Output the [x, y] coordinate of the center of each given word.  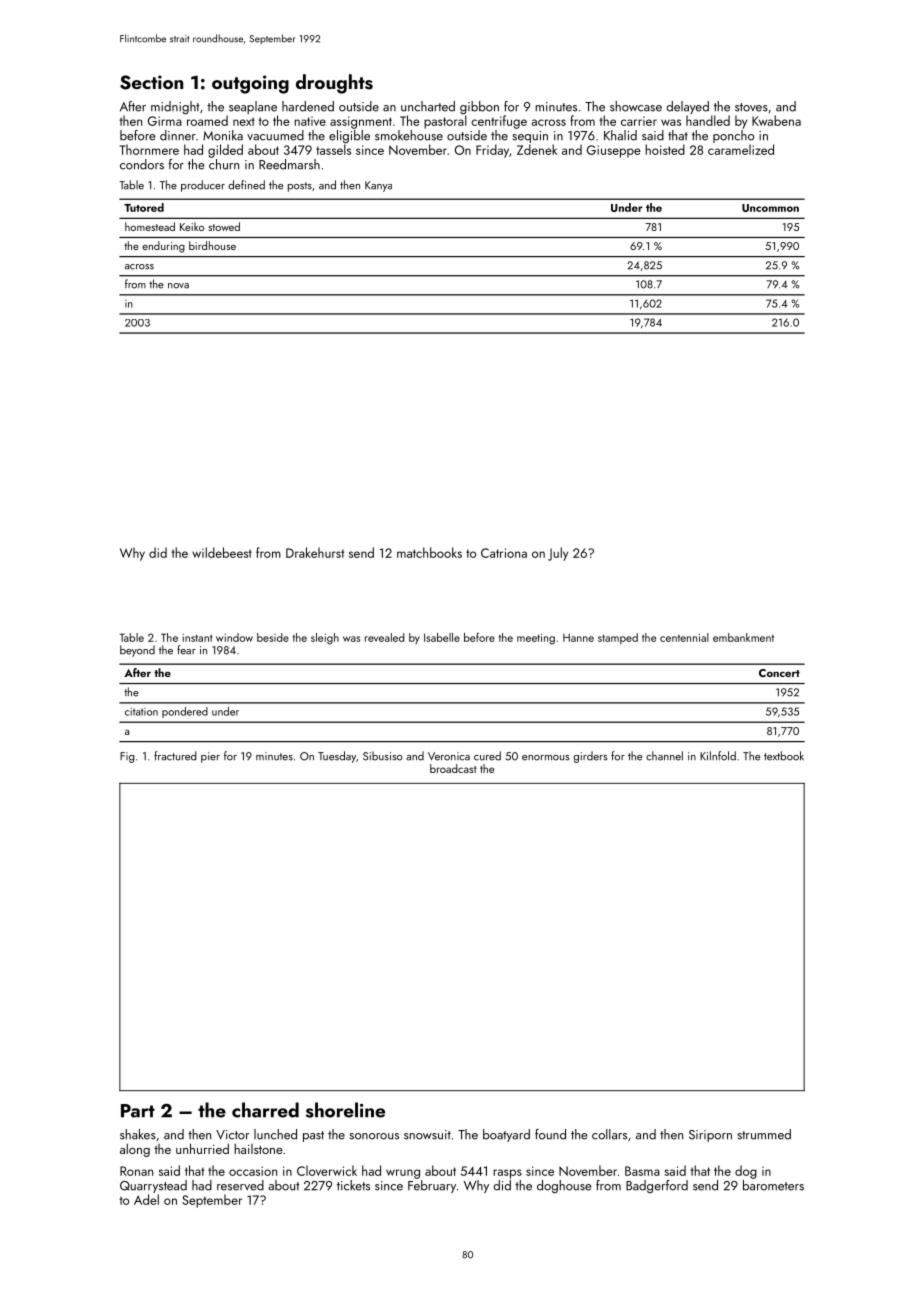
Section [151, 82]
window [234, 637]
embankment [743, 637]
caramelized [741, 149]
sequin [530, 137]
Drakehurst [315, 552]
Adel [146, 1199]
